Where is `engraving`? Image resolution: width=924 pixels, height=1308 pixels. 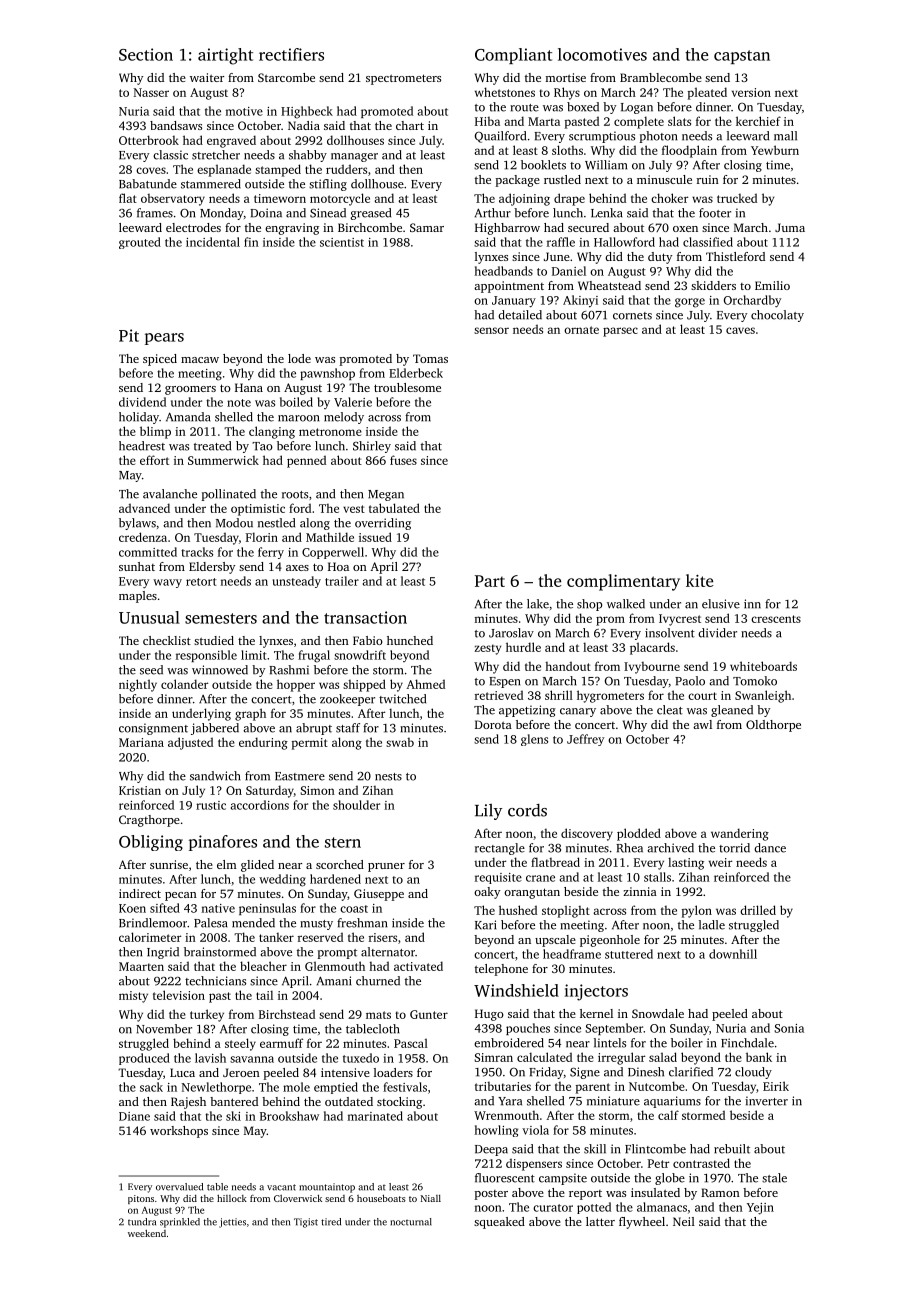 engraving is located at coordinates (292, 229).
